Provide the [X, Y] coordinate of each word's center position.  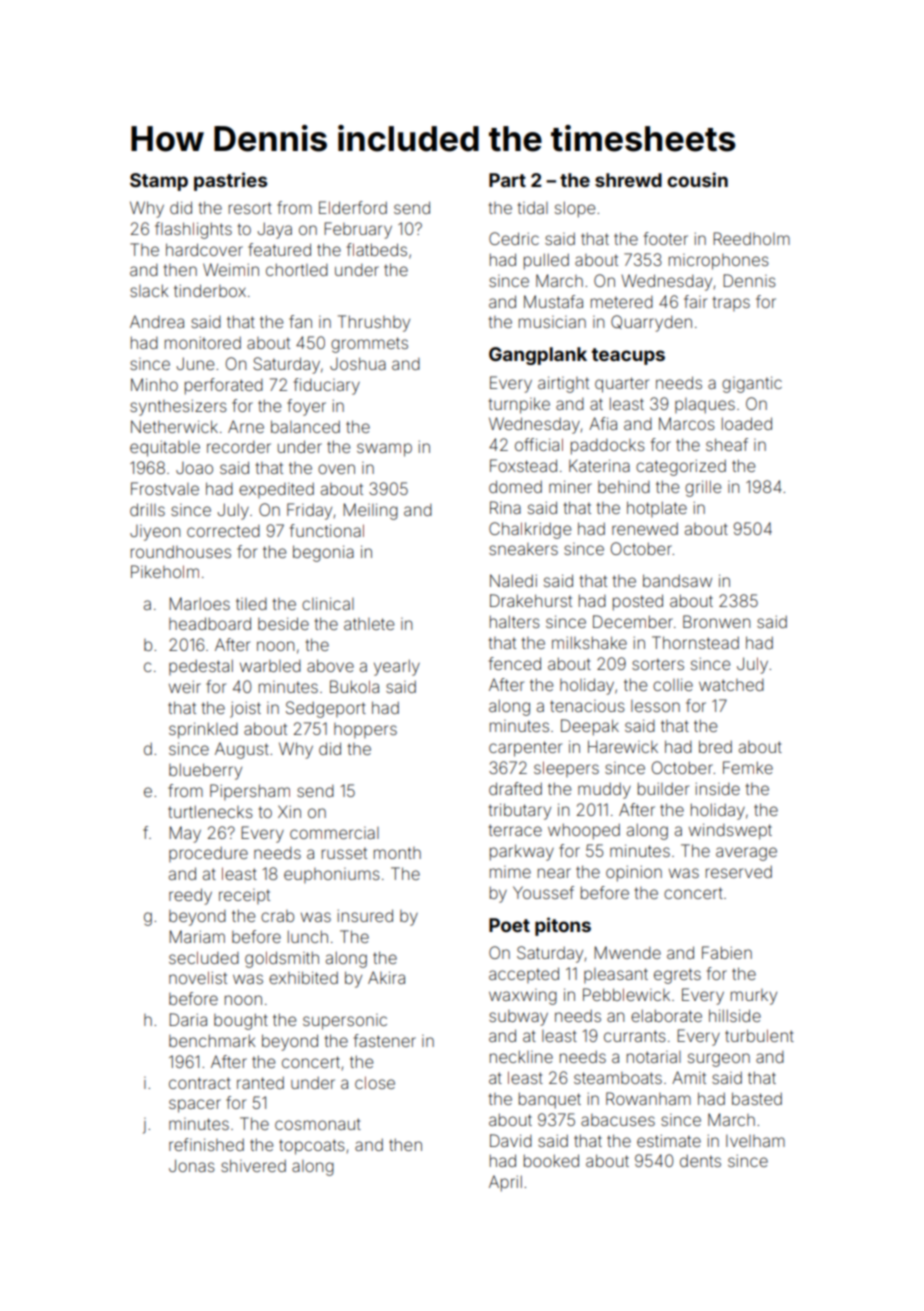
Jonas [192, 1165]
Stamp [159, 182]
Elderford [353, 207]
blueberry [205, 771]
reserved [739, 872]
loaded [747, 423]
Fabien [727, 952]
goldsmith [282, 959]
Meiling [370, 511]
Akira [386, 977]
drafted [515, 788]
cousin [697, 179]
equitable [165, 448]
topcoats [312, 1147]
